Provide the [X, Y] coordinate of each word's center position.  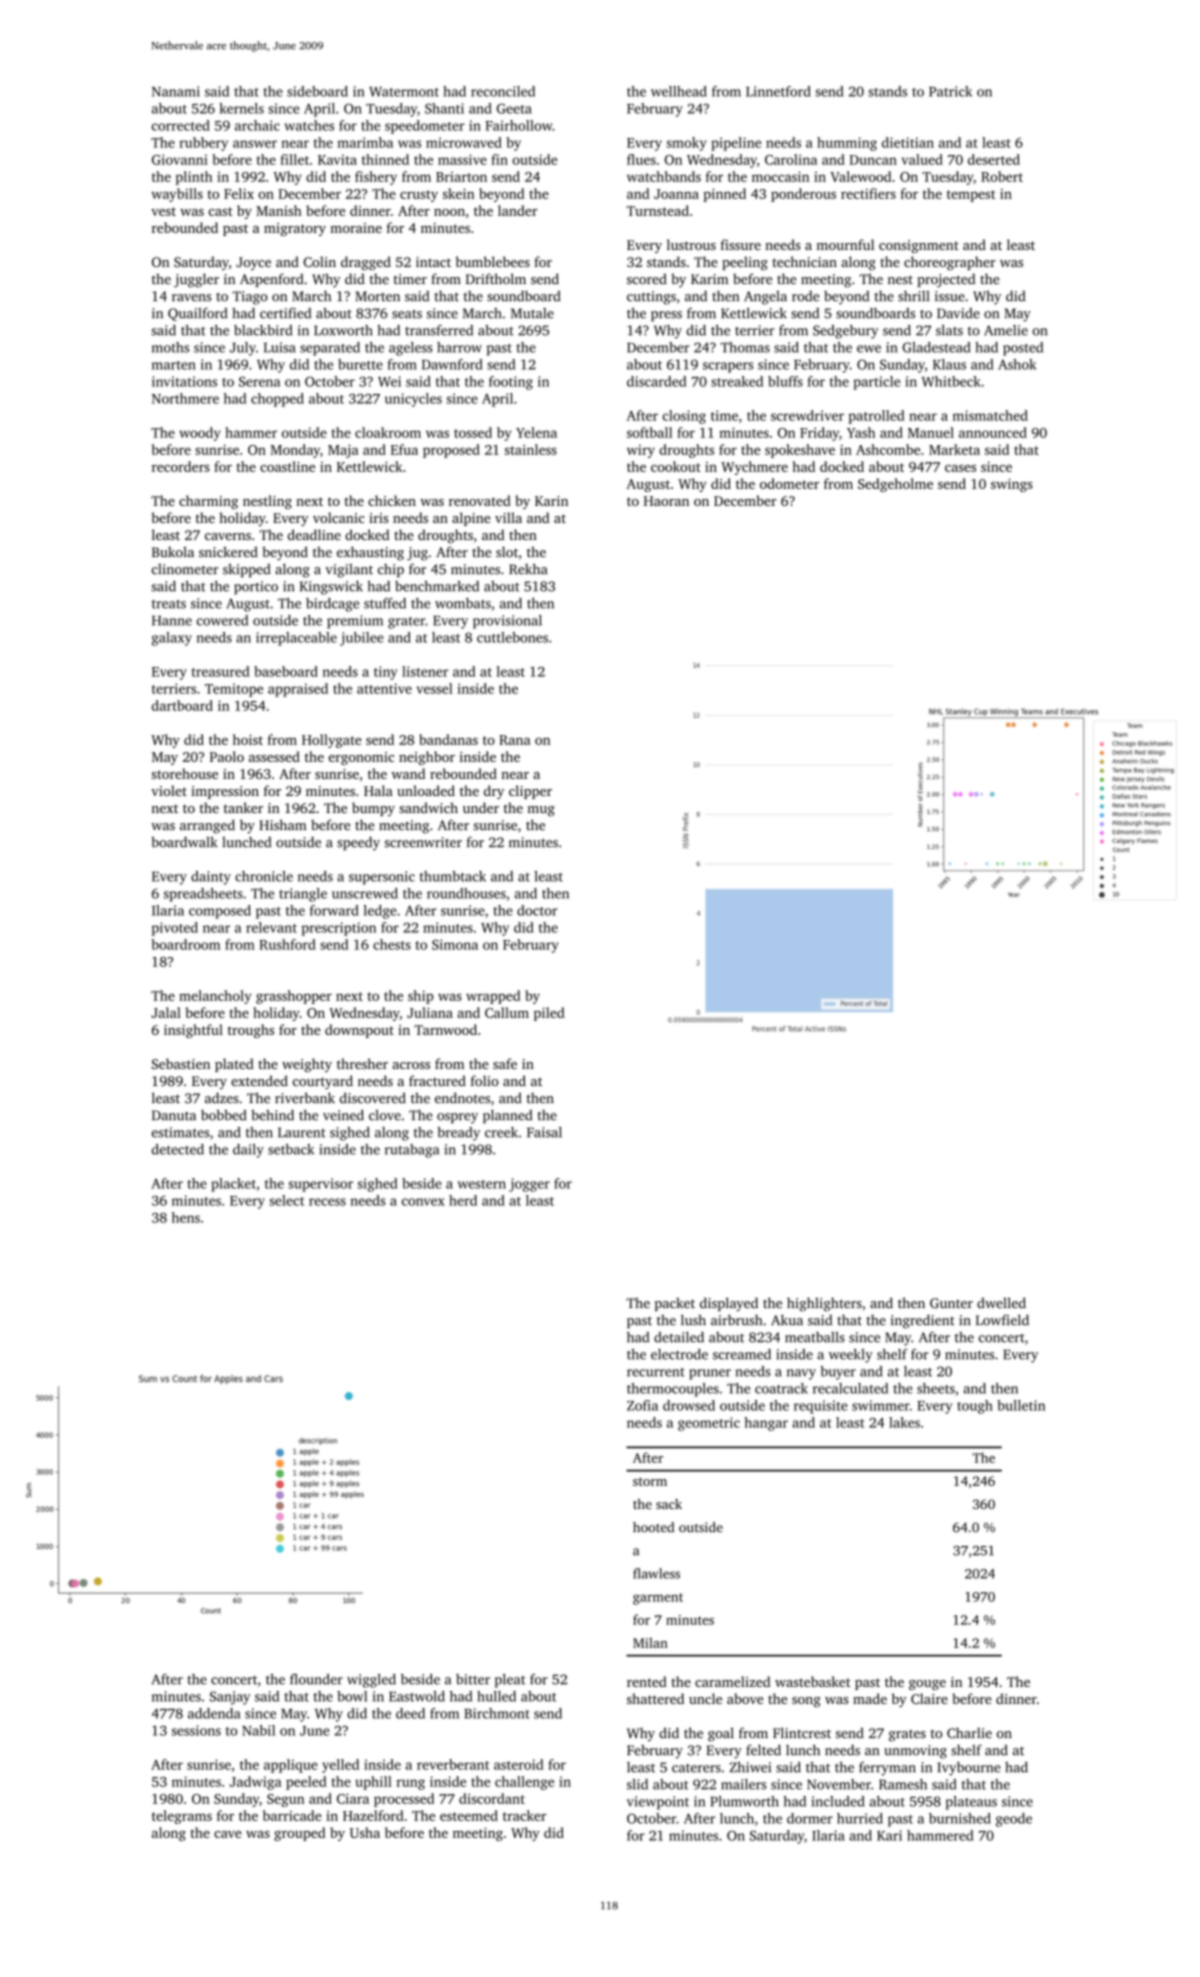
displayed [729, 1304]
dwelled [1001, 1302]
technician [804, 261]
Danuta [174, 1115]
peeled [306, 1783]
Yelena [536, 432]
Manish [279, 210]
